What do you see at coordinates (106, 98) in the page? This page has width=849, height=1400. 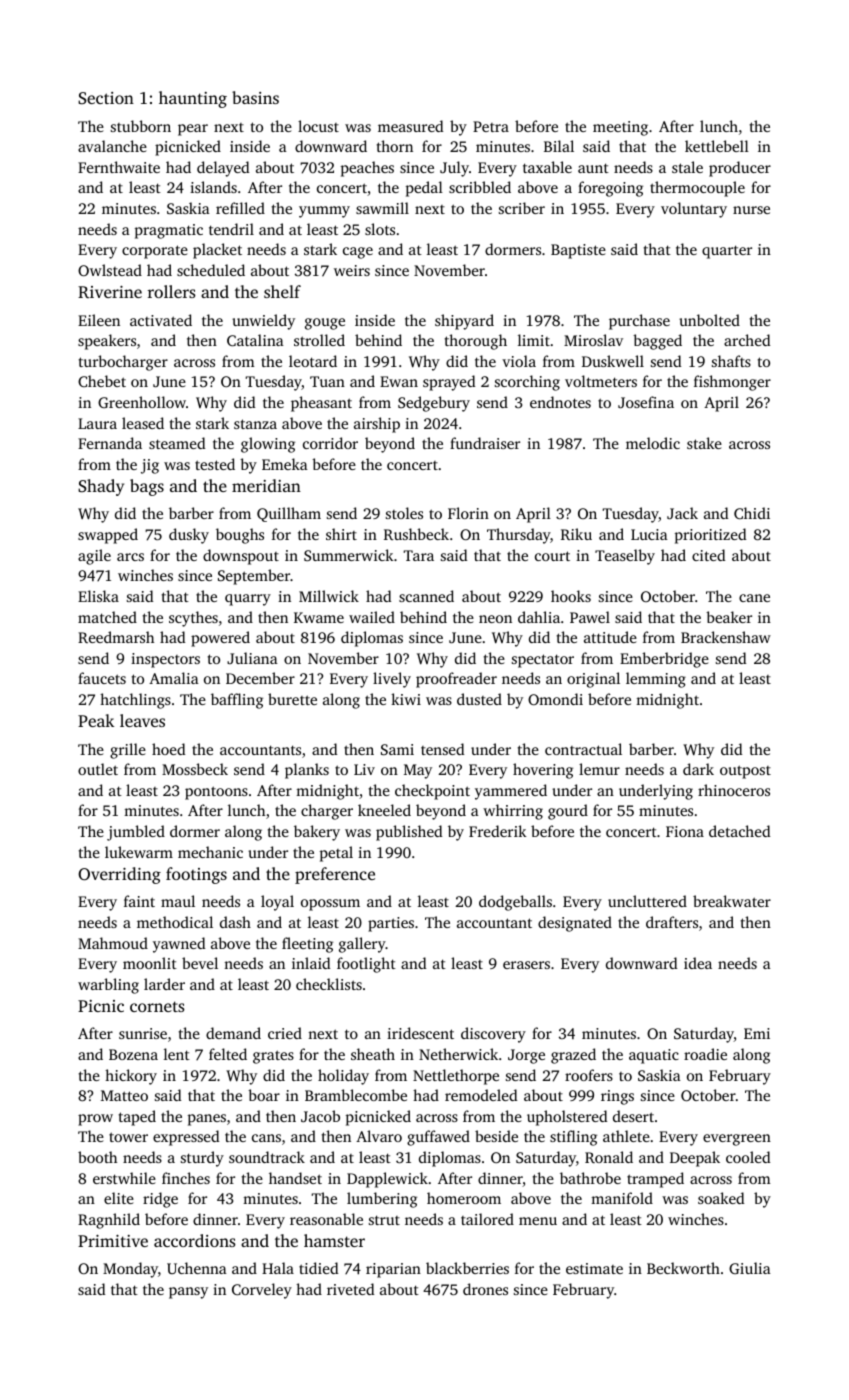 I see `Section` at bounding box center [106, 98].
